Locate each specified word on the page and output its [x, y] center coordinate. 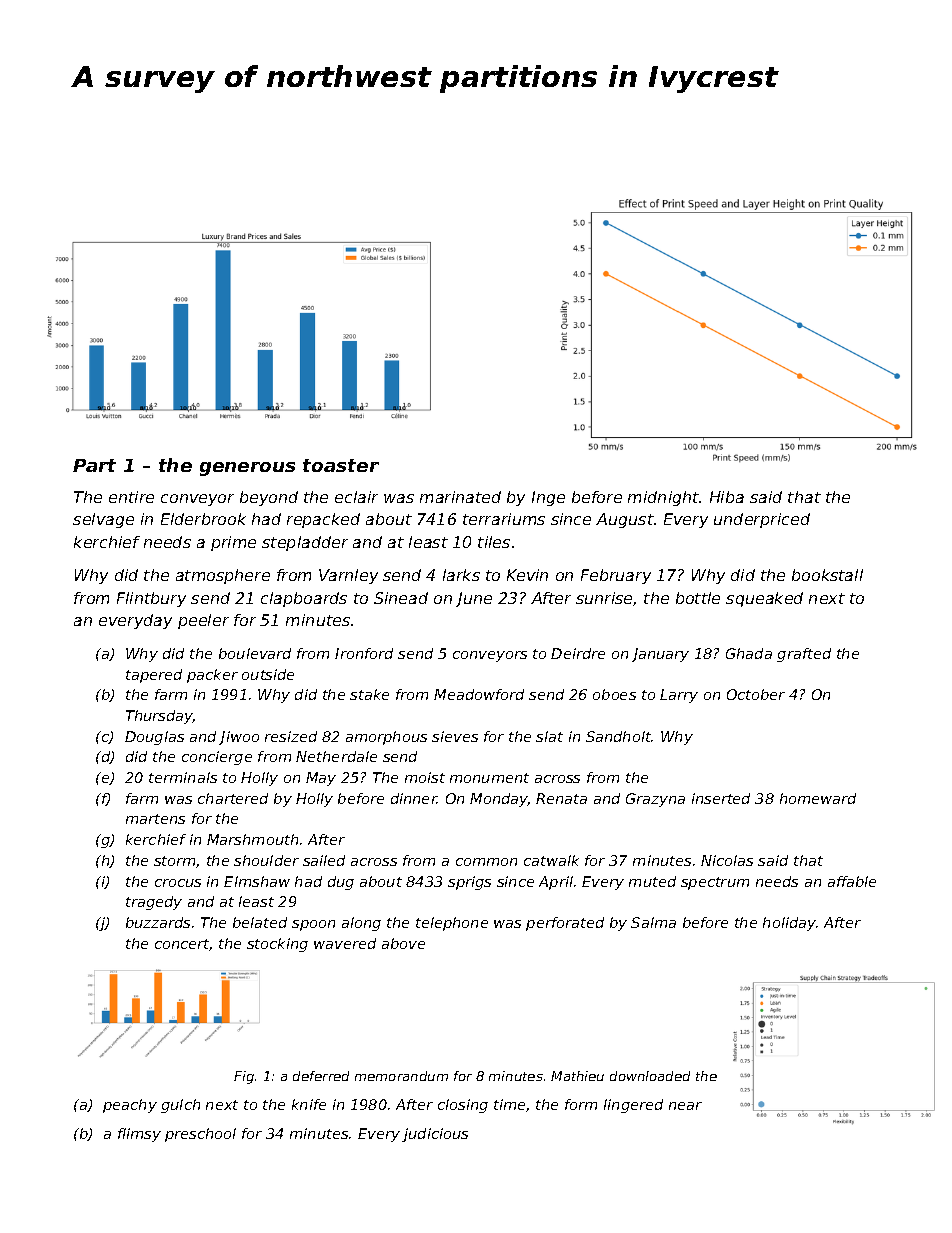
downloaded [650, 1076]
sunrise [604, 598]
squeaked [764, 599]
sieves [455, 736]
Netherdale [336, 756]
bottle [698, 598]
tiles [494, 542]
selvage [103, 520]
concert [182, 945]
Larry [679, 696]
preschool [200, 1135]
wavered [345, 943]
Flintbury [151, 599]
